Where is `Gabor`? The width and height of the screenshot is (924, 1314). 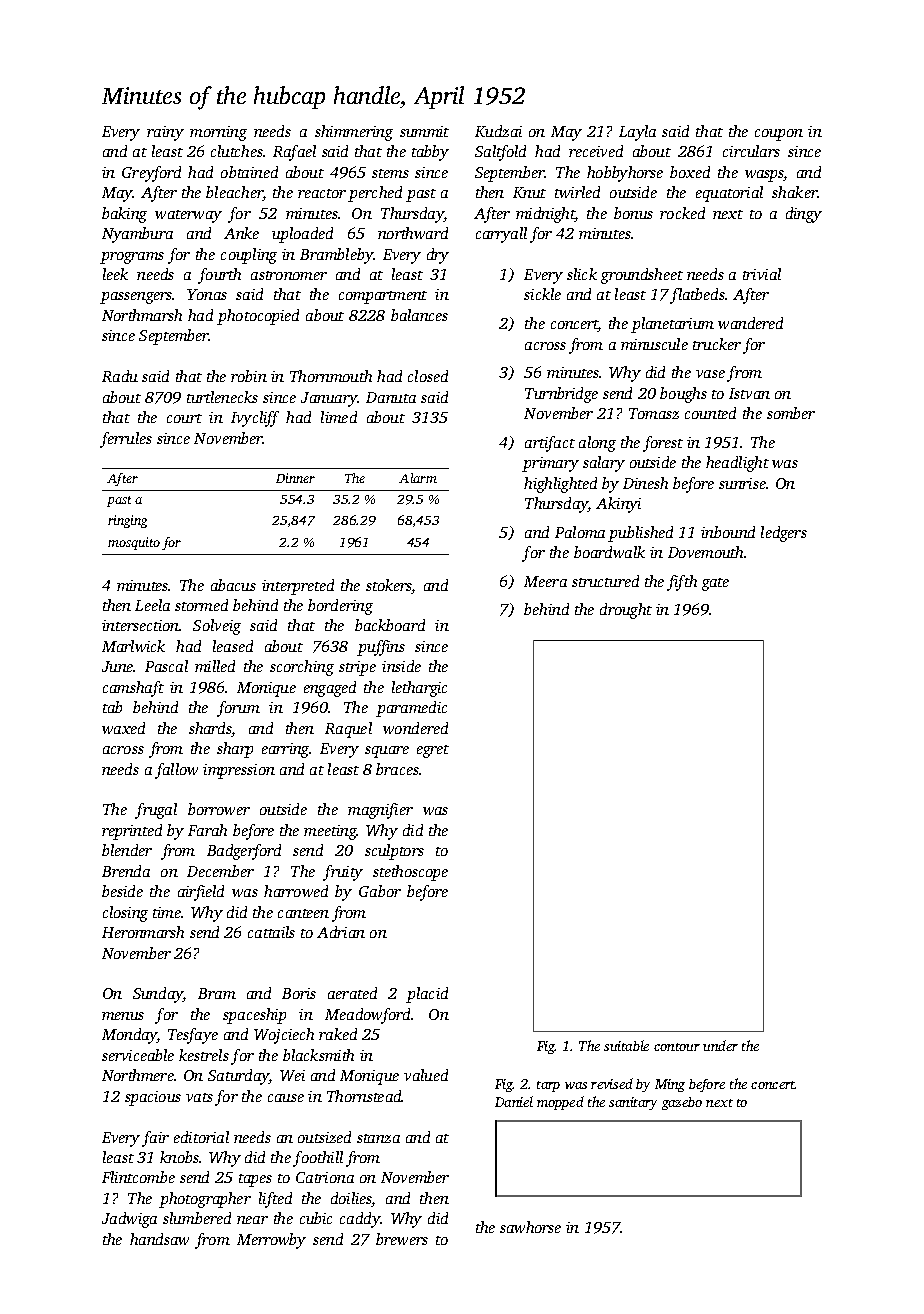
Gabor is located at coordinates (380, 891).
